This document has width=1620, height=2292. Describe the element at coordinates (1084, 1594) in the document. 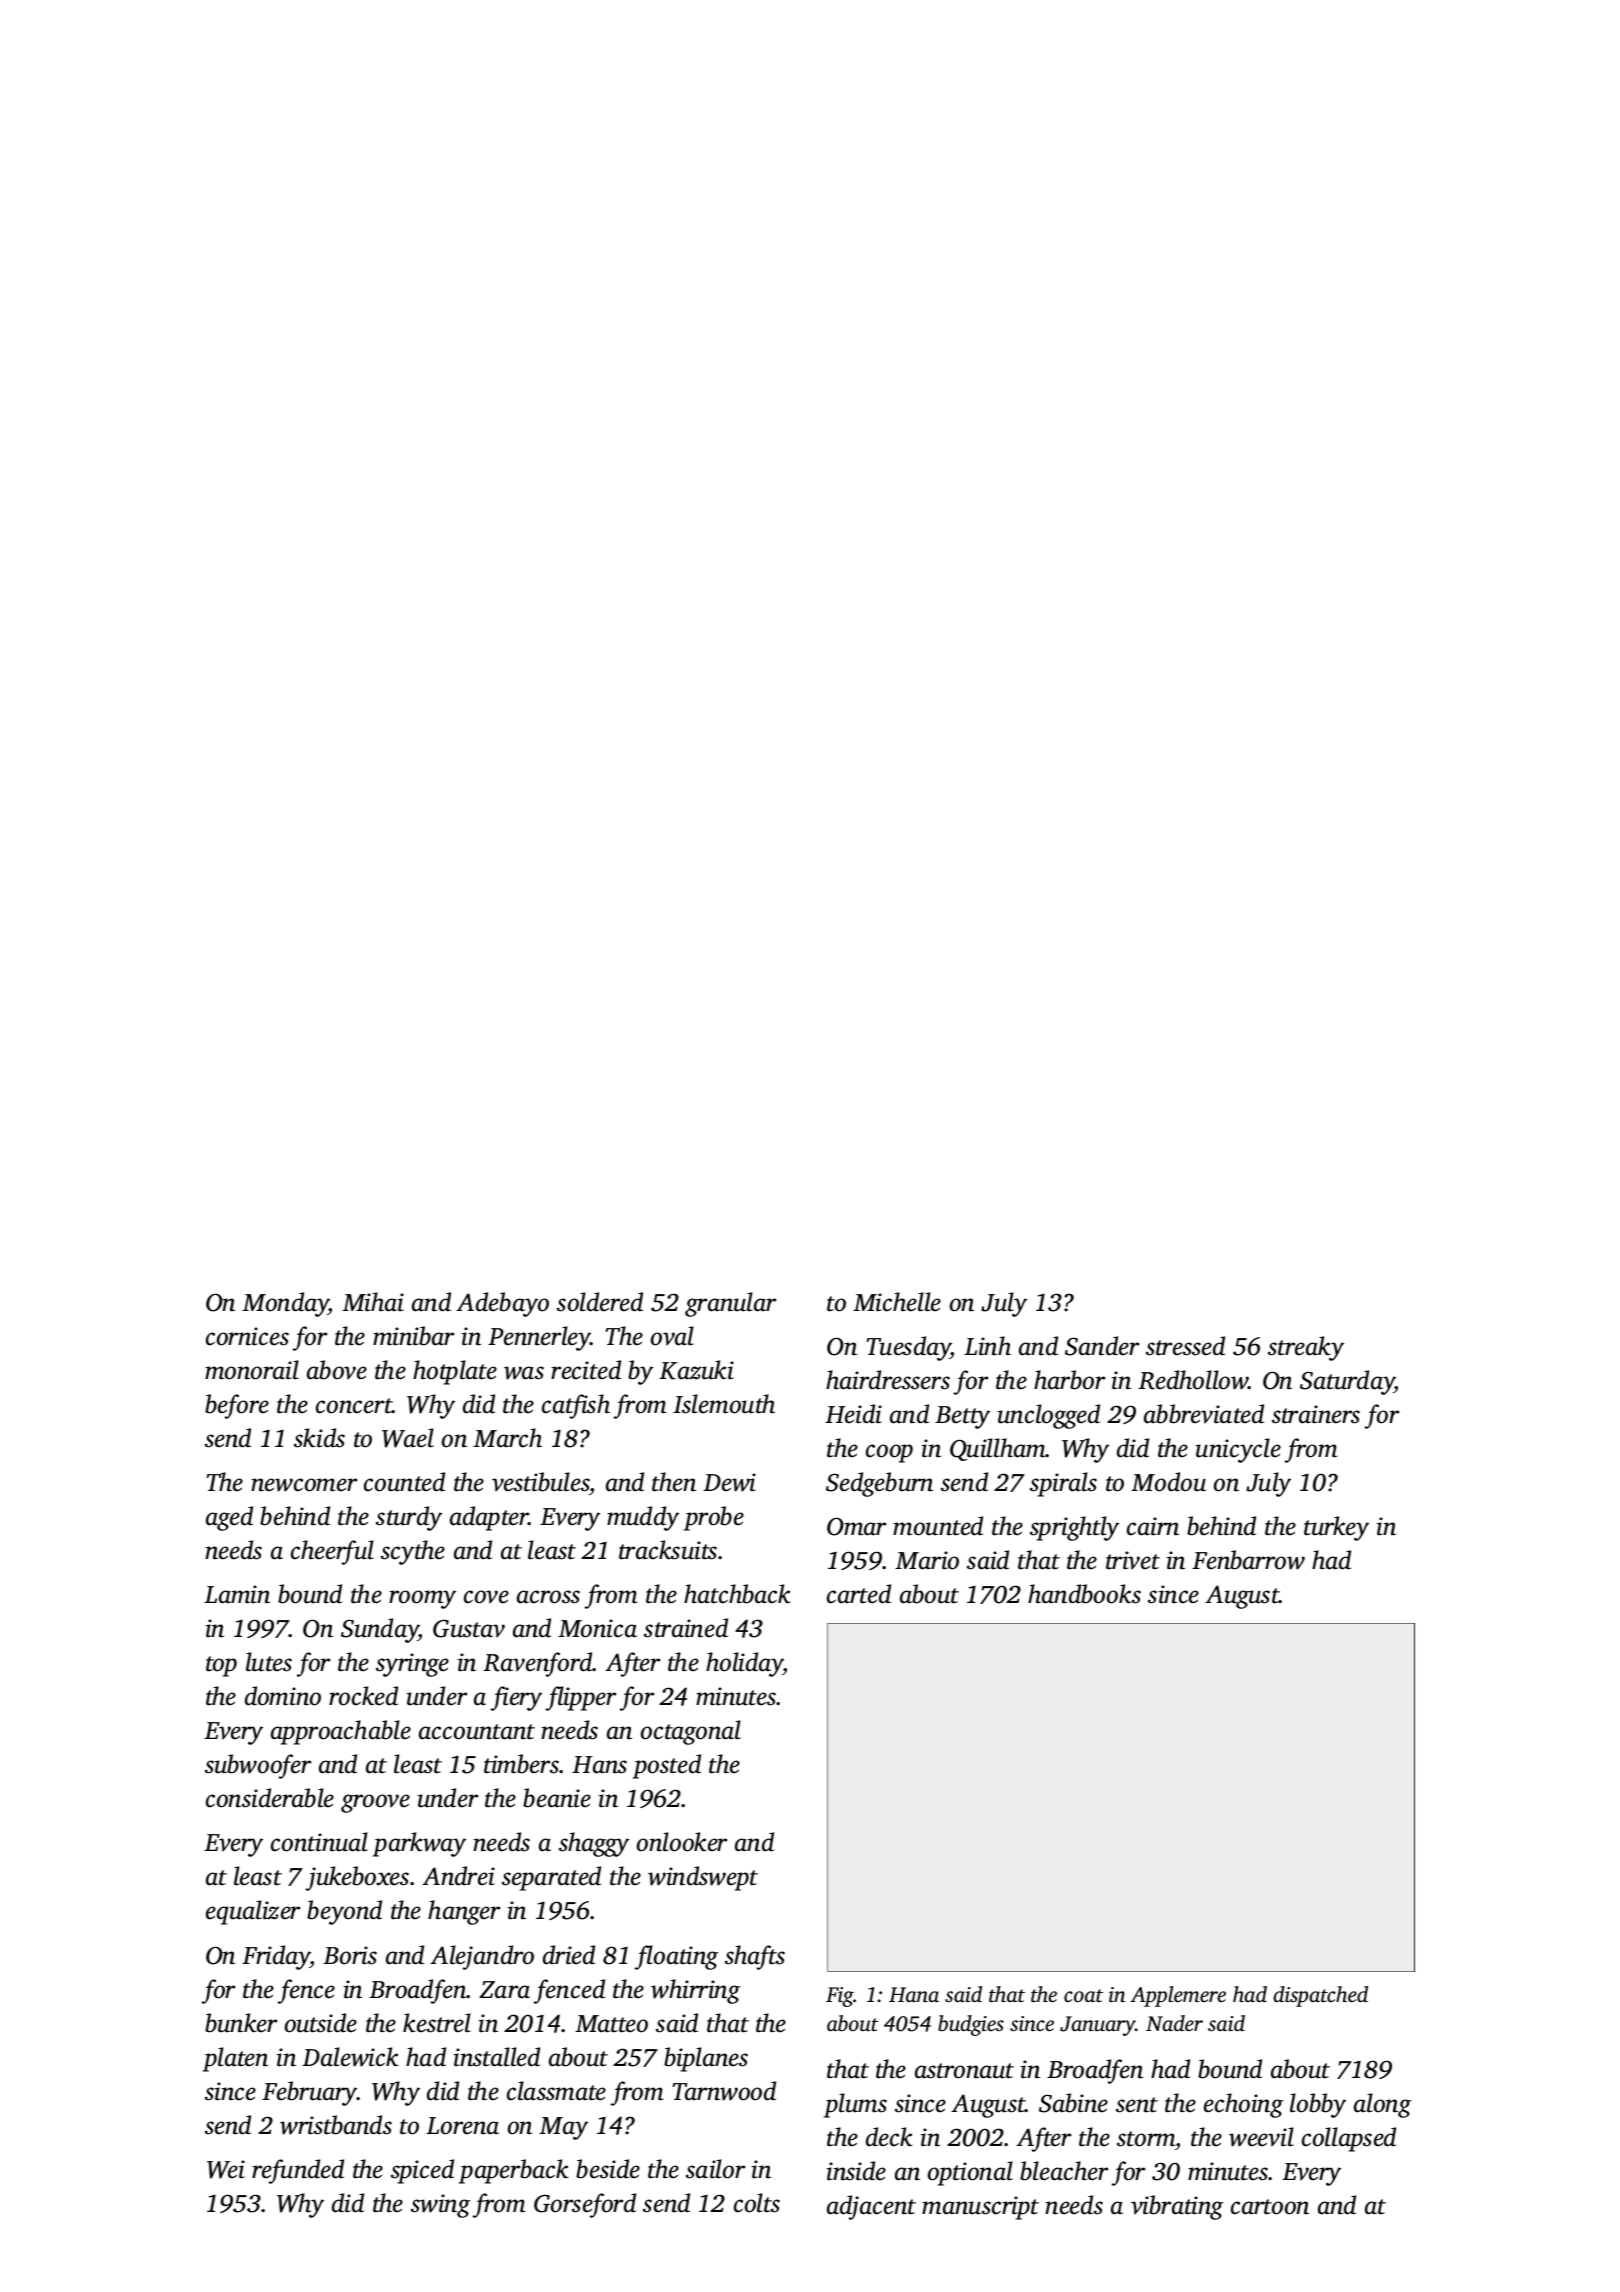

I see `handbooks` at that location.
